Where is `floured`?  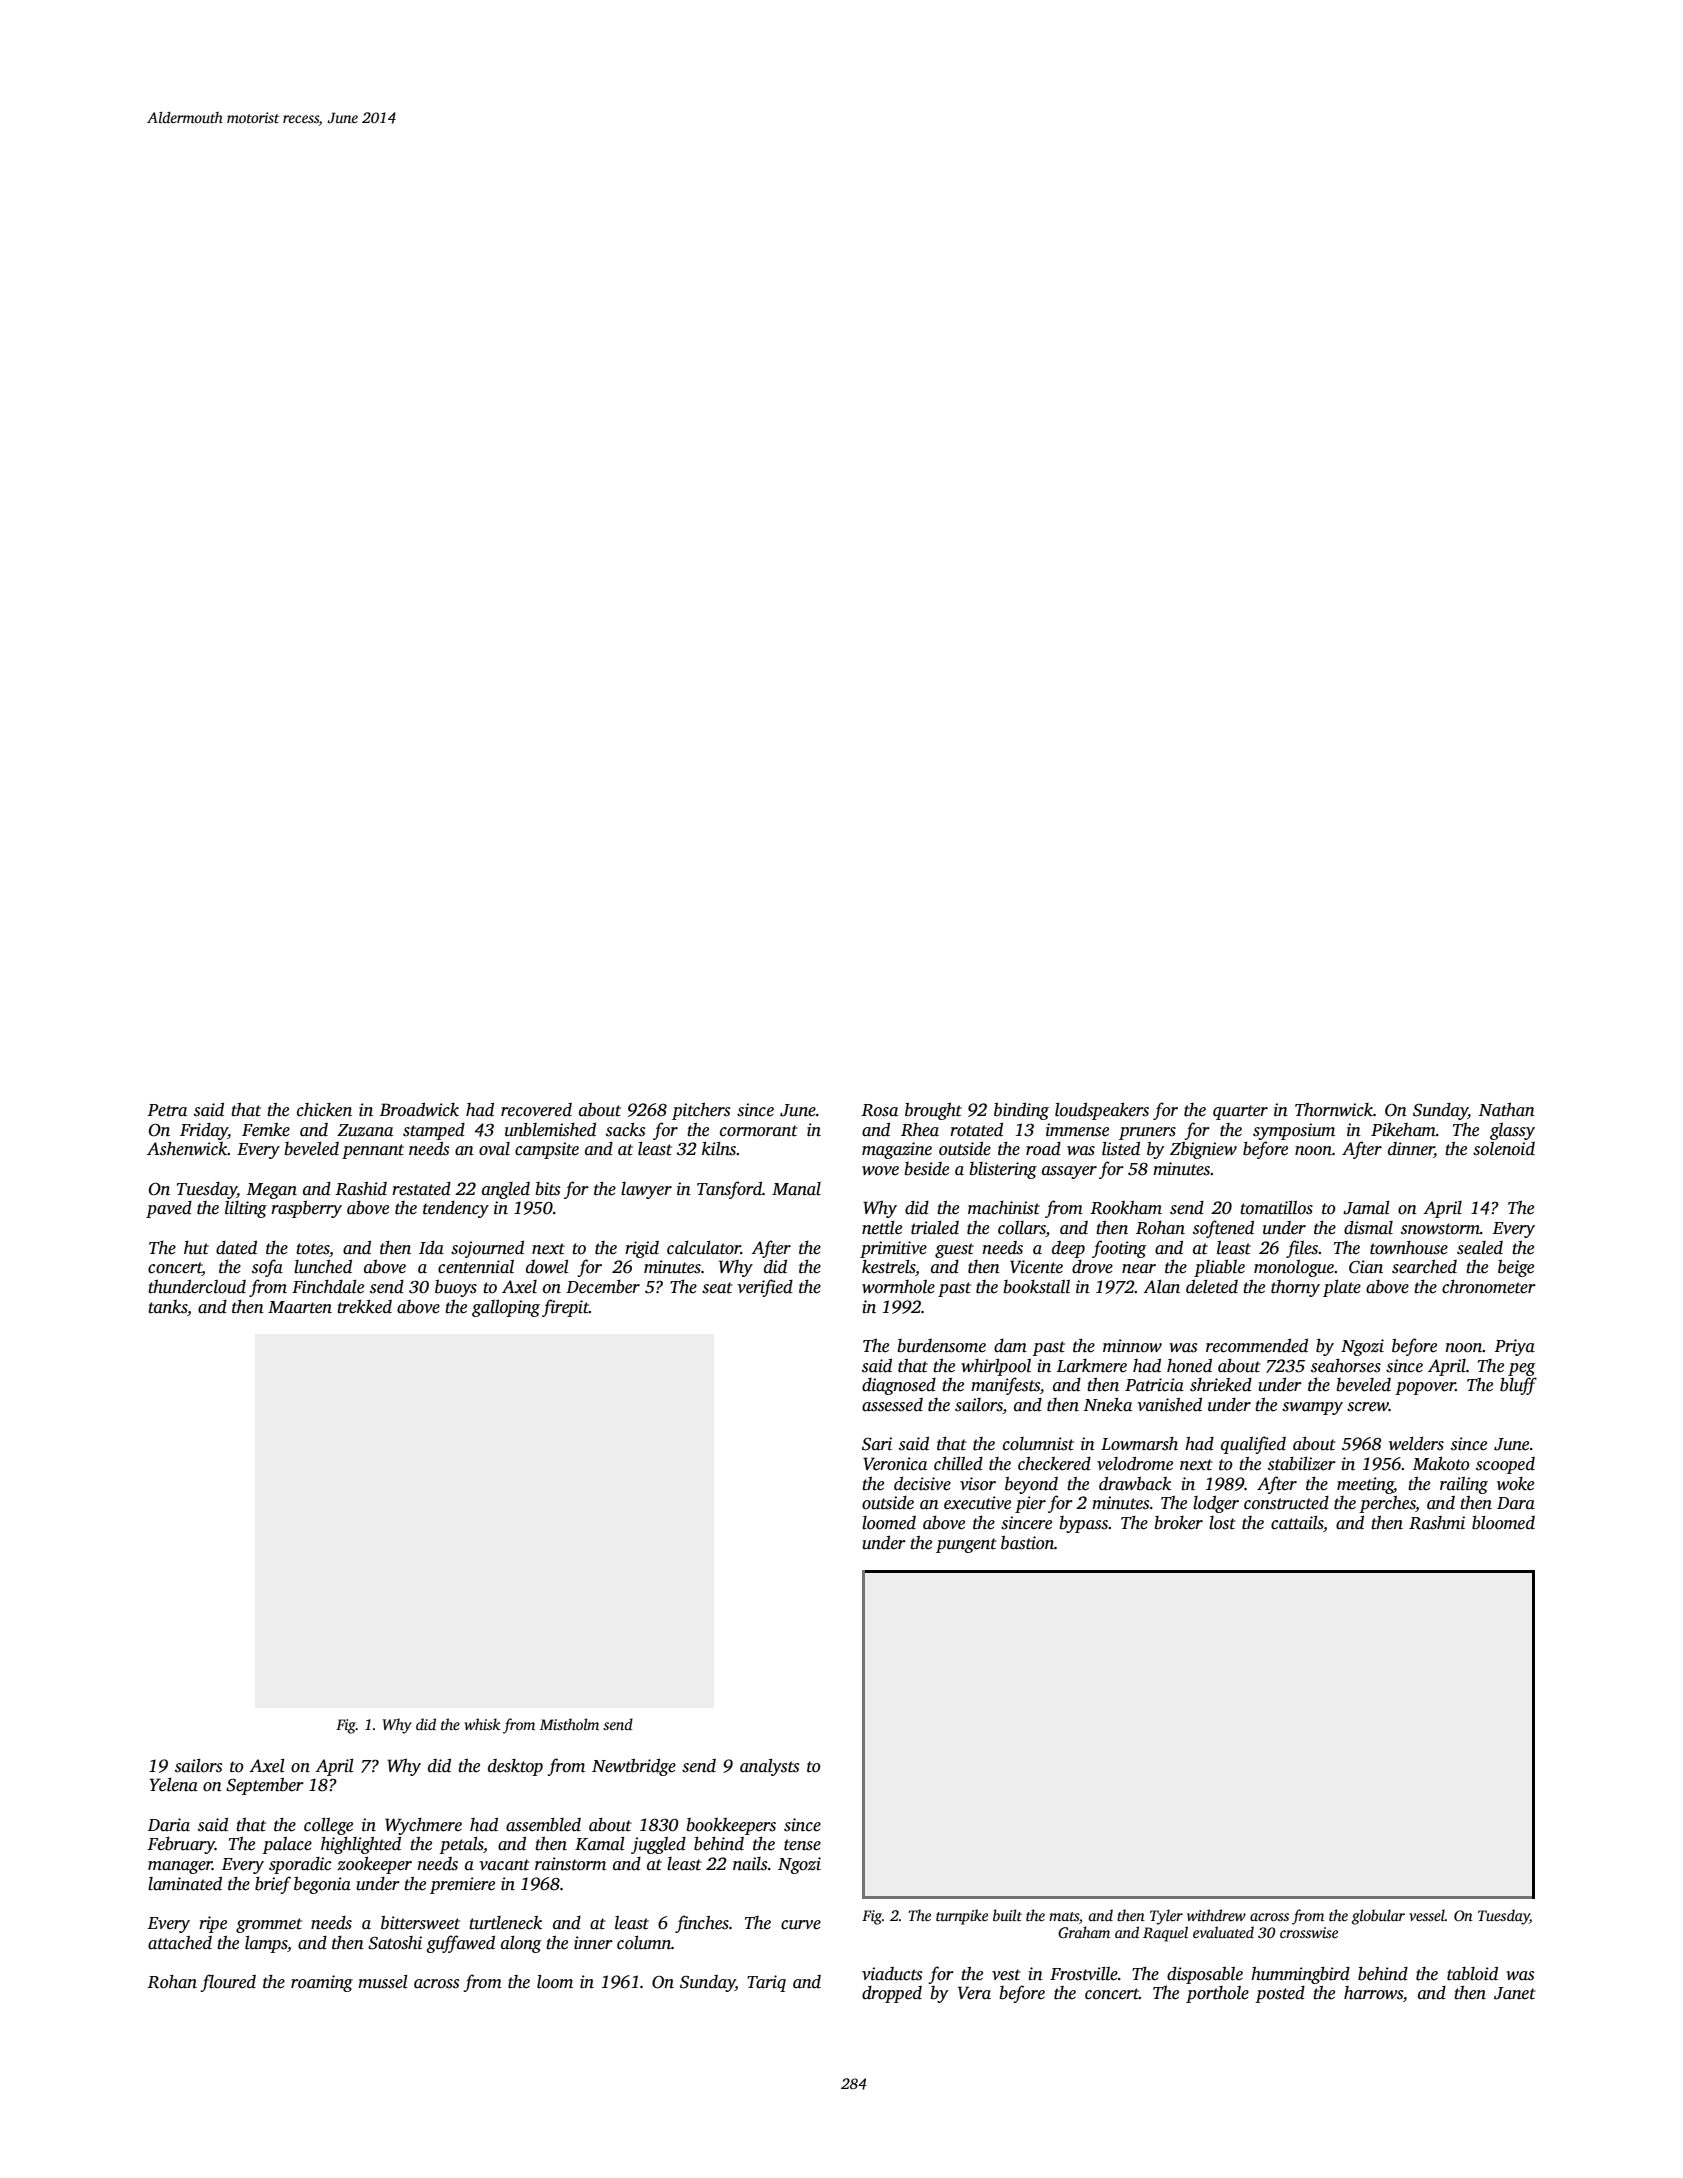 floured is located at coordinates (228, 1983).
